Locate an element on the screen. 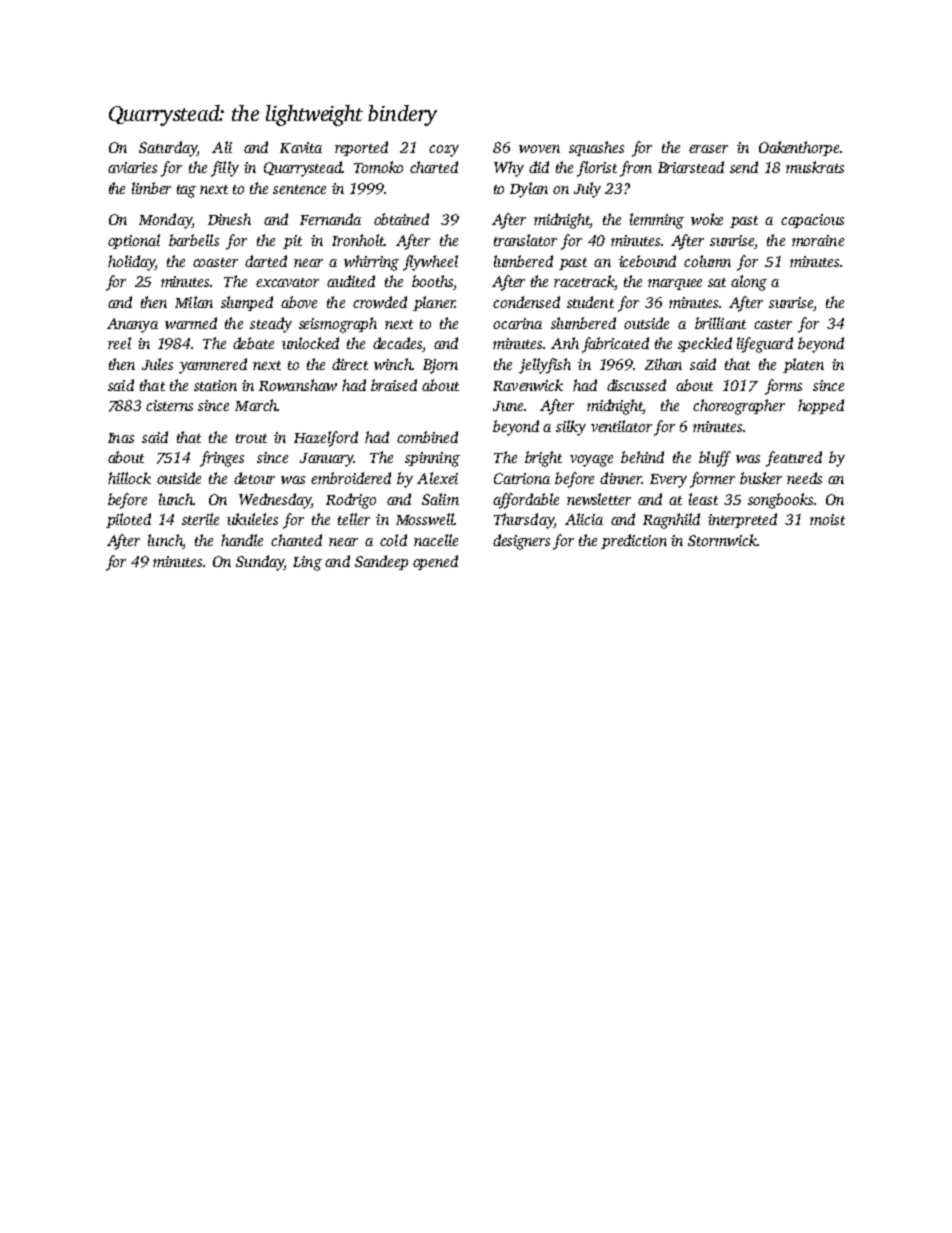 Image resolution: width=952 pixels, height=1233 pixels. eraser is located at coordinates (708, 149).
